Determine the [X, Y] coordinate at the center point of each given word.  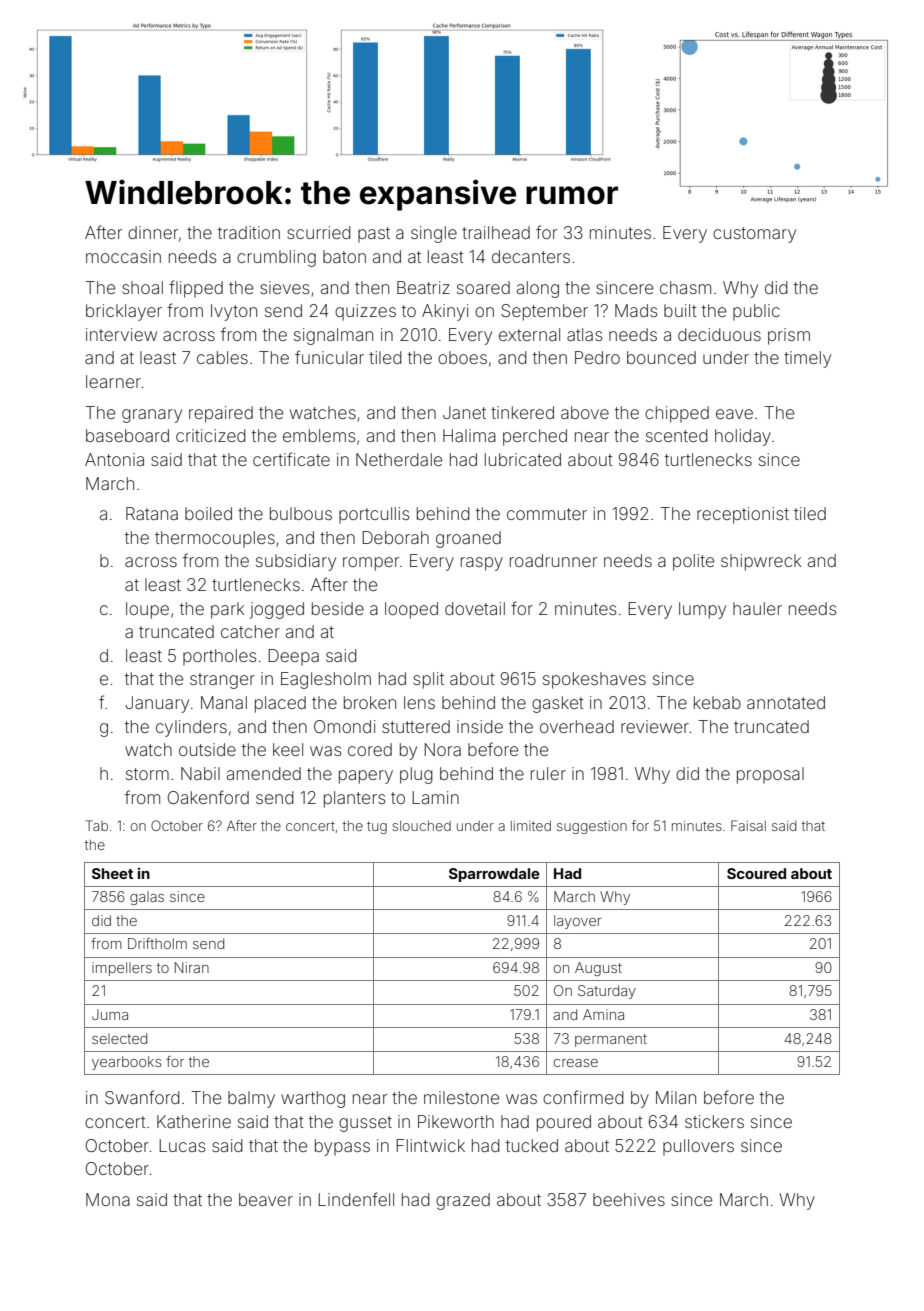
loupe [147, 610]
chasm [685, 287]
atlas [584, 334]
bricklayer [124, 312]
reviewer [655, 726]
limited [531, 826]
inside [480, 726]
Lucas [182, 1145]
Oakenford [208, 797]
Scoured [756, 873]
